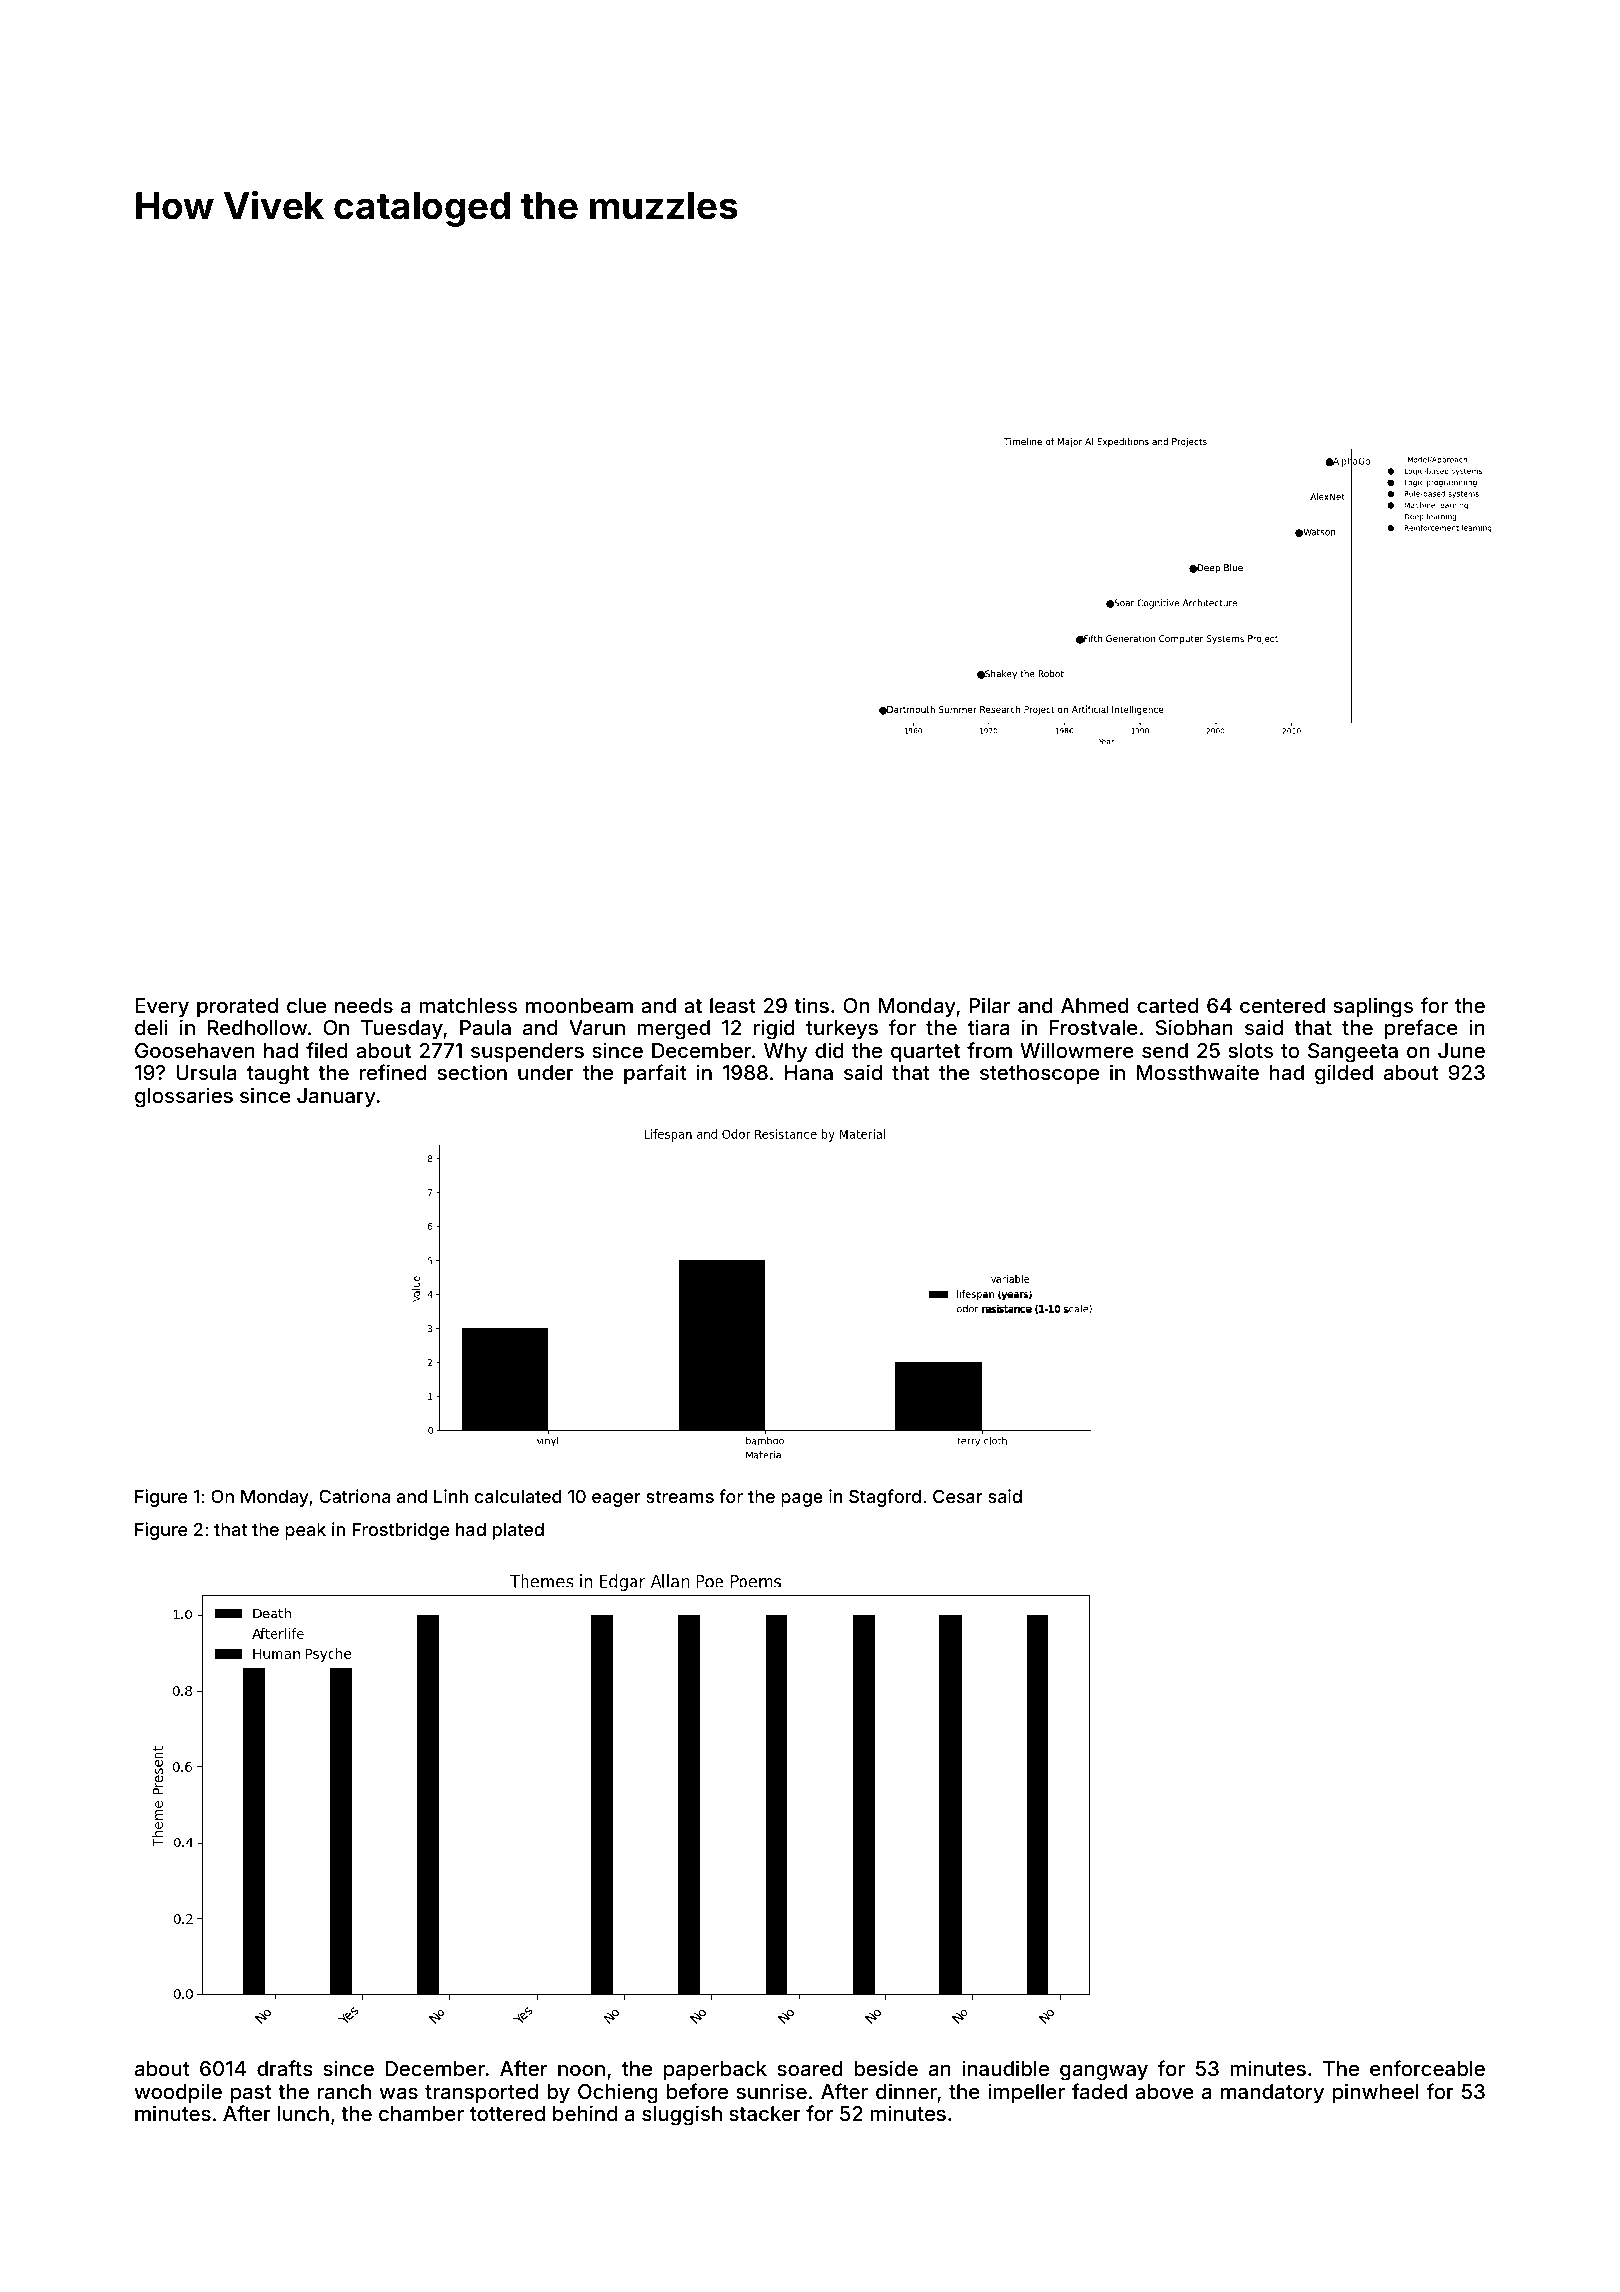  I want to click on Frostbridge, so click(400, 1531).
